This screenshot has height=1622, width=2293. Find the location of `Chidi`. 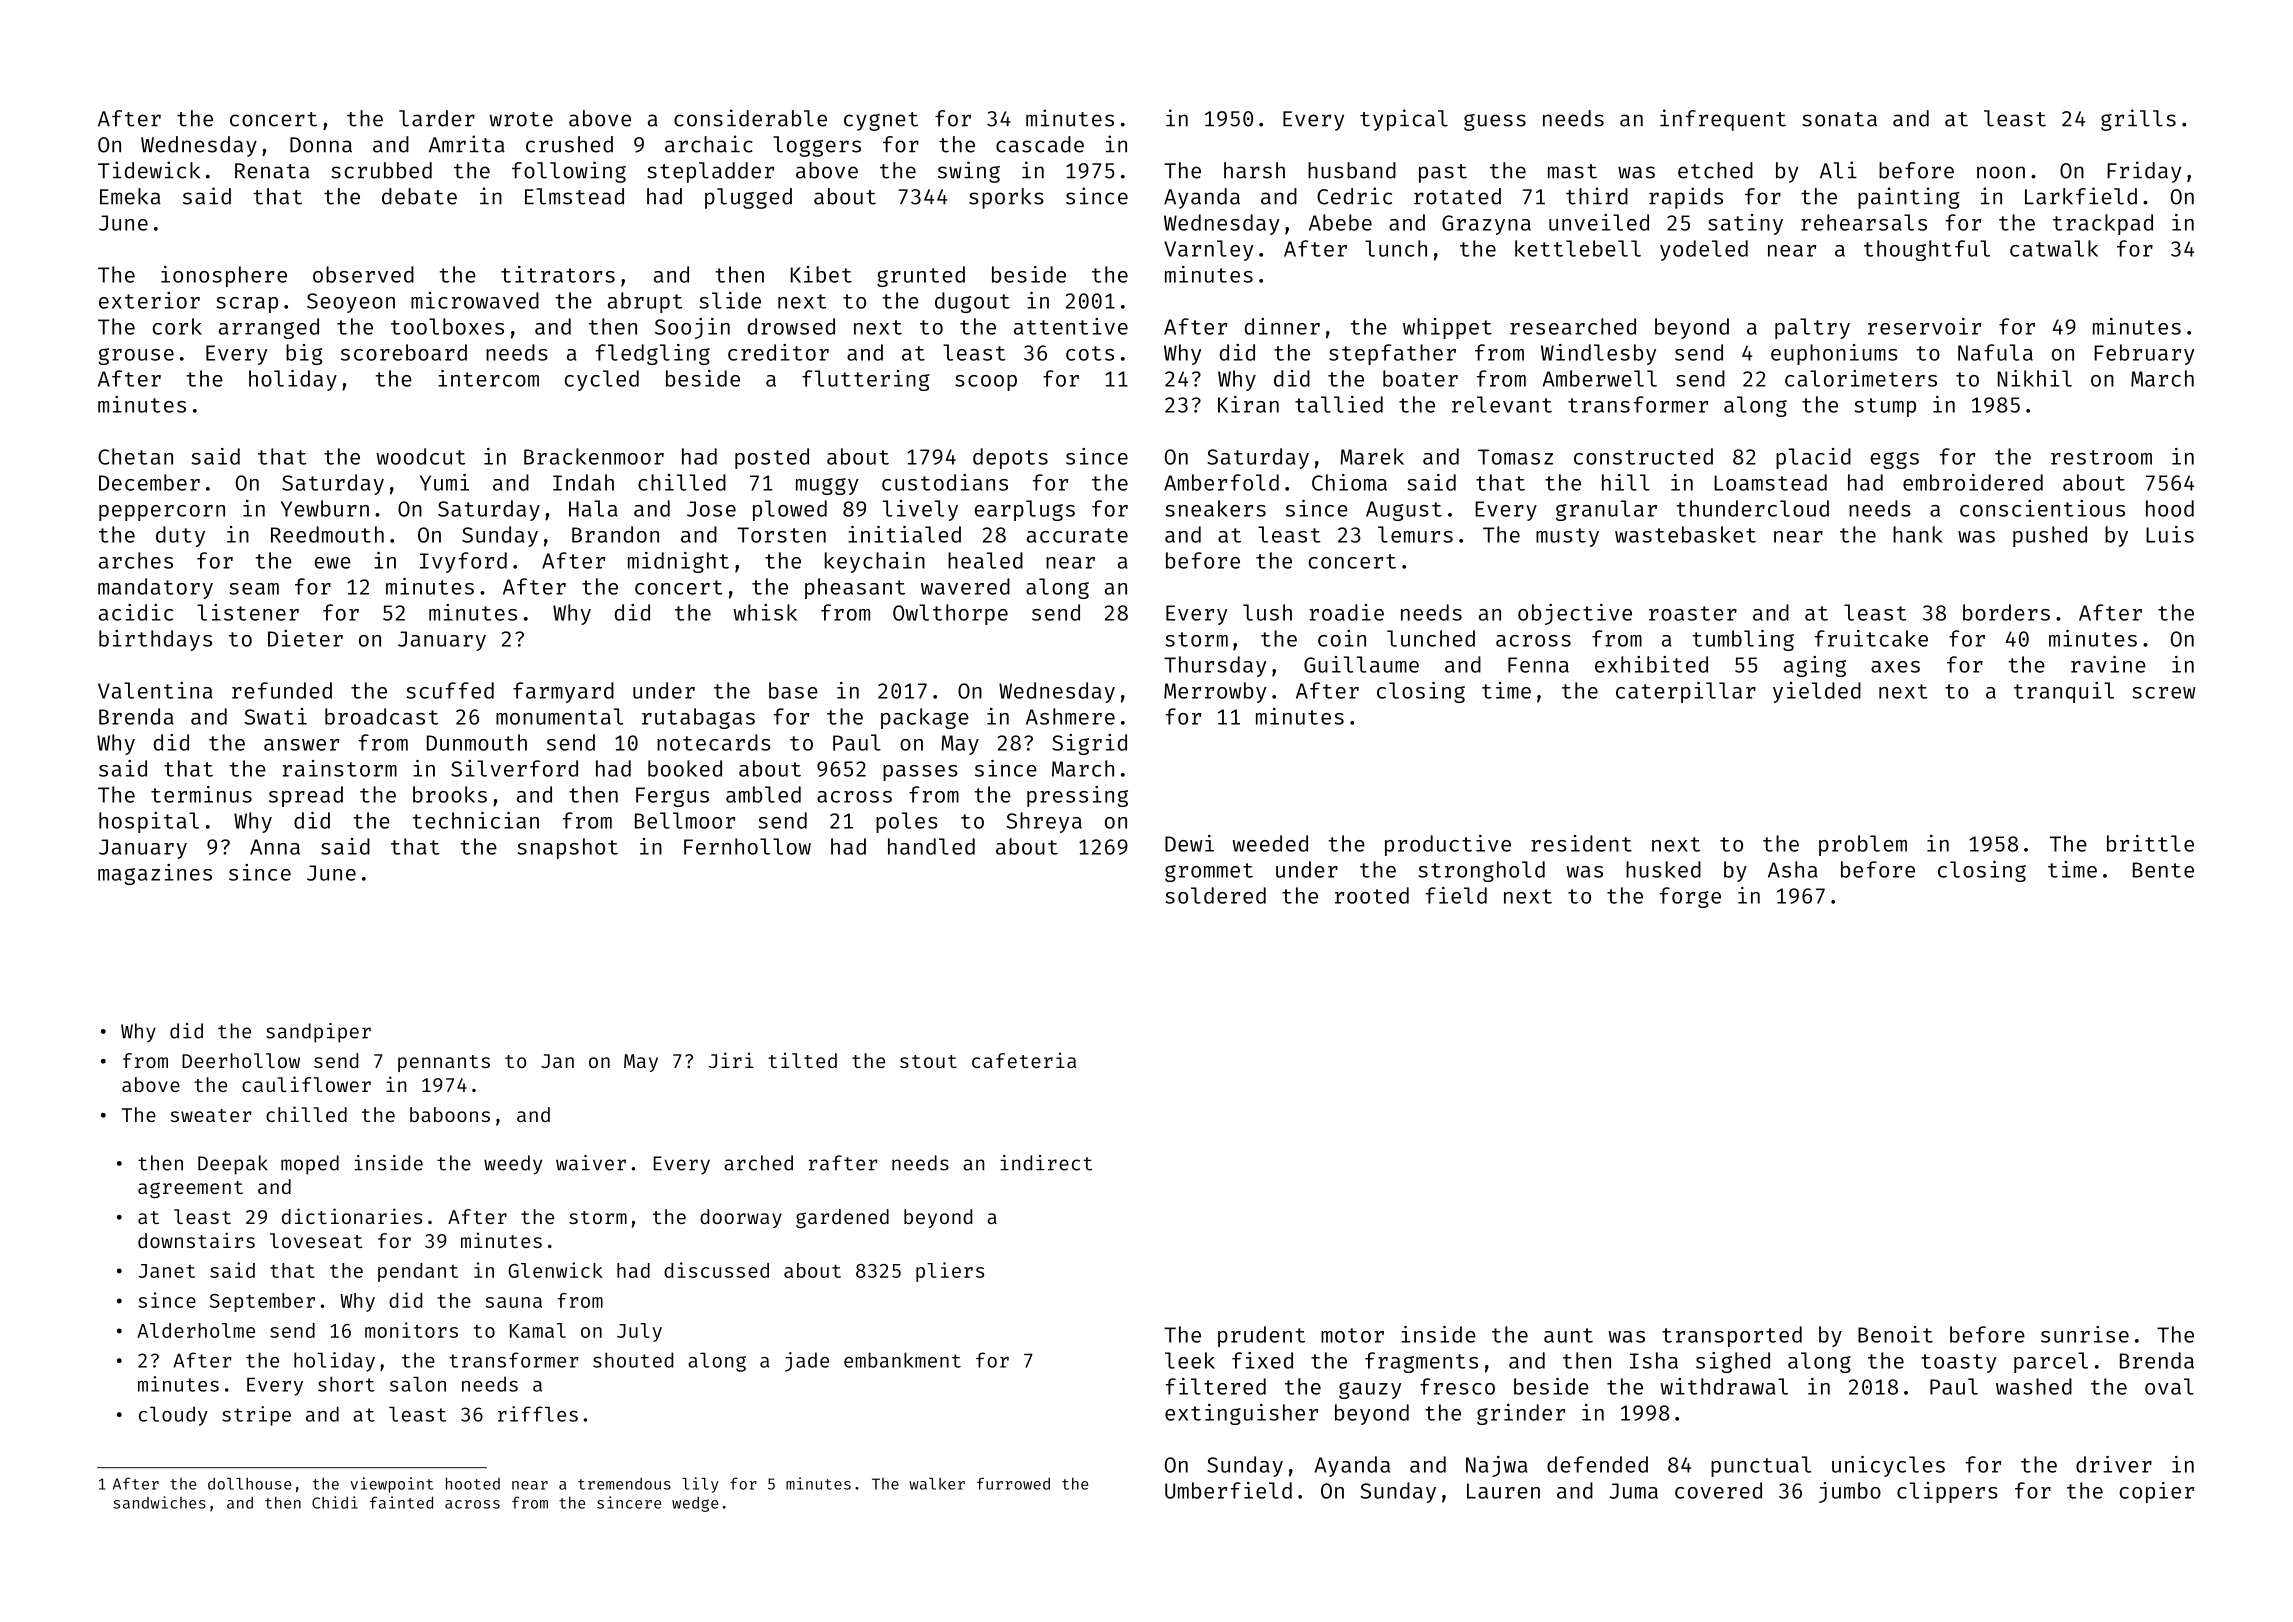

Chidi is located at coordinates (335, 1502).
